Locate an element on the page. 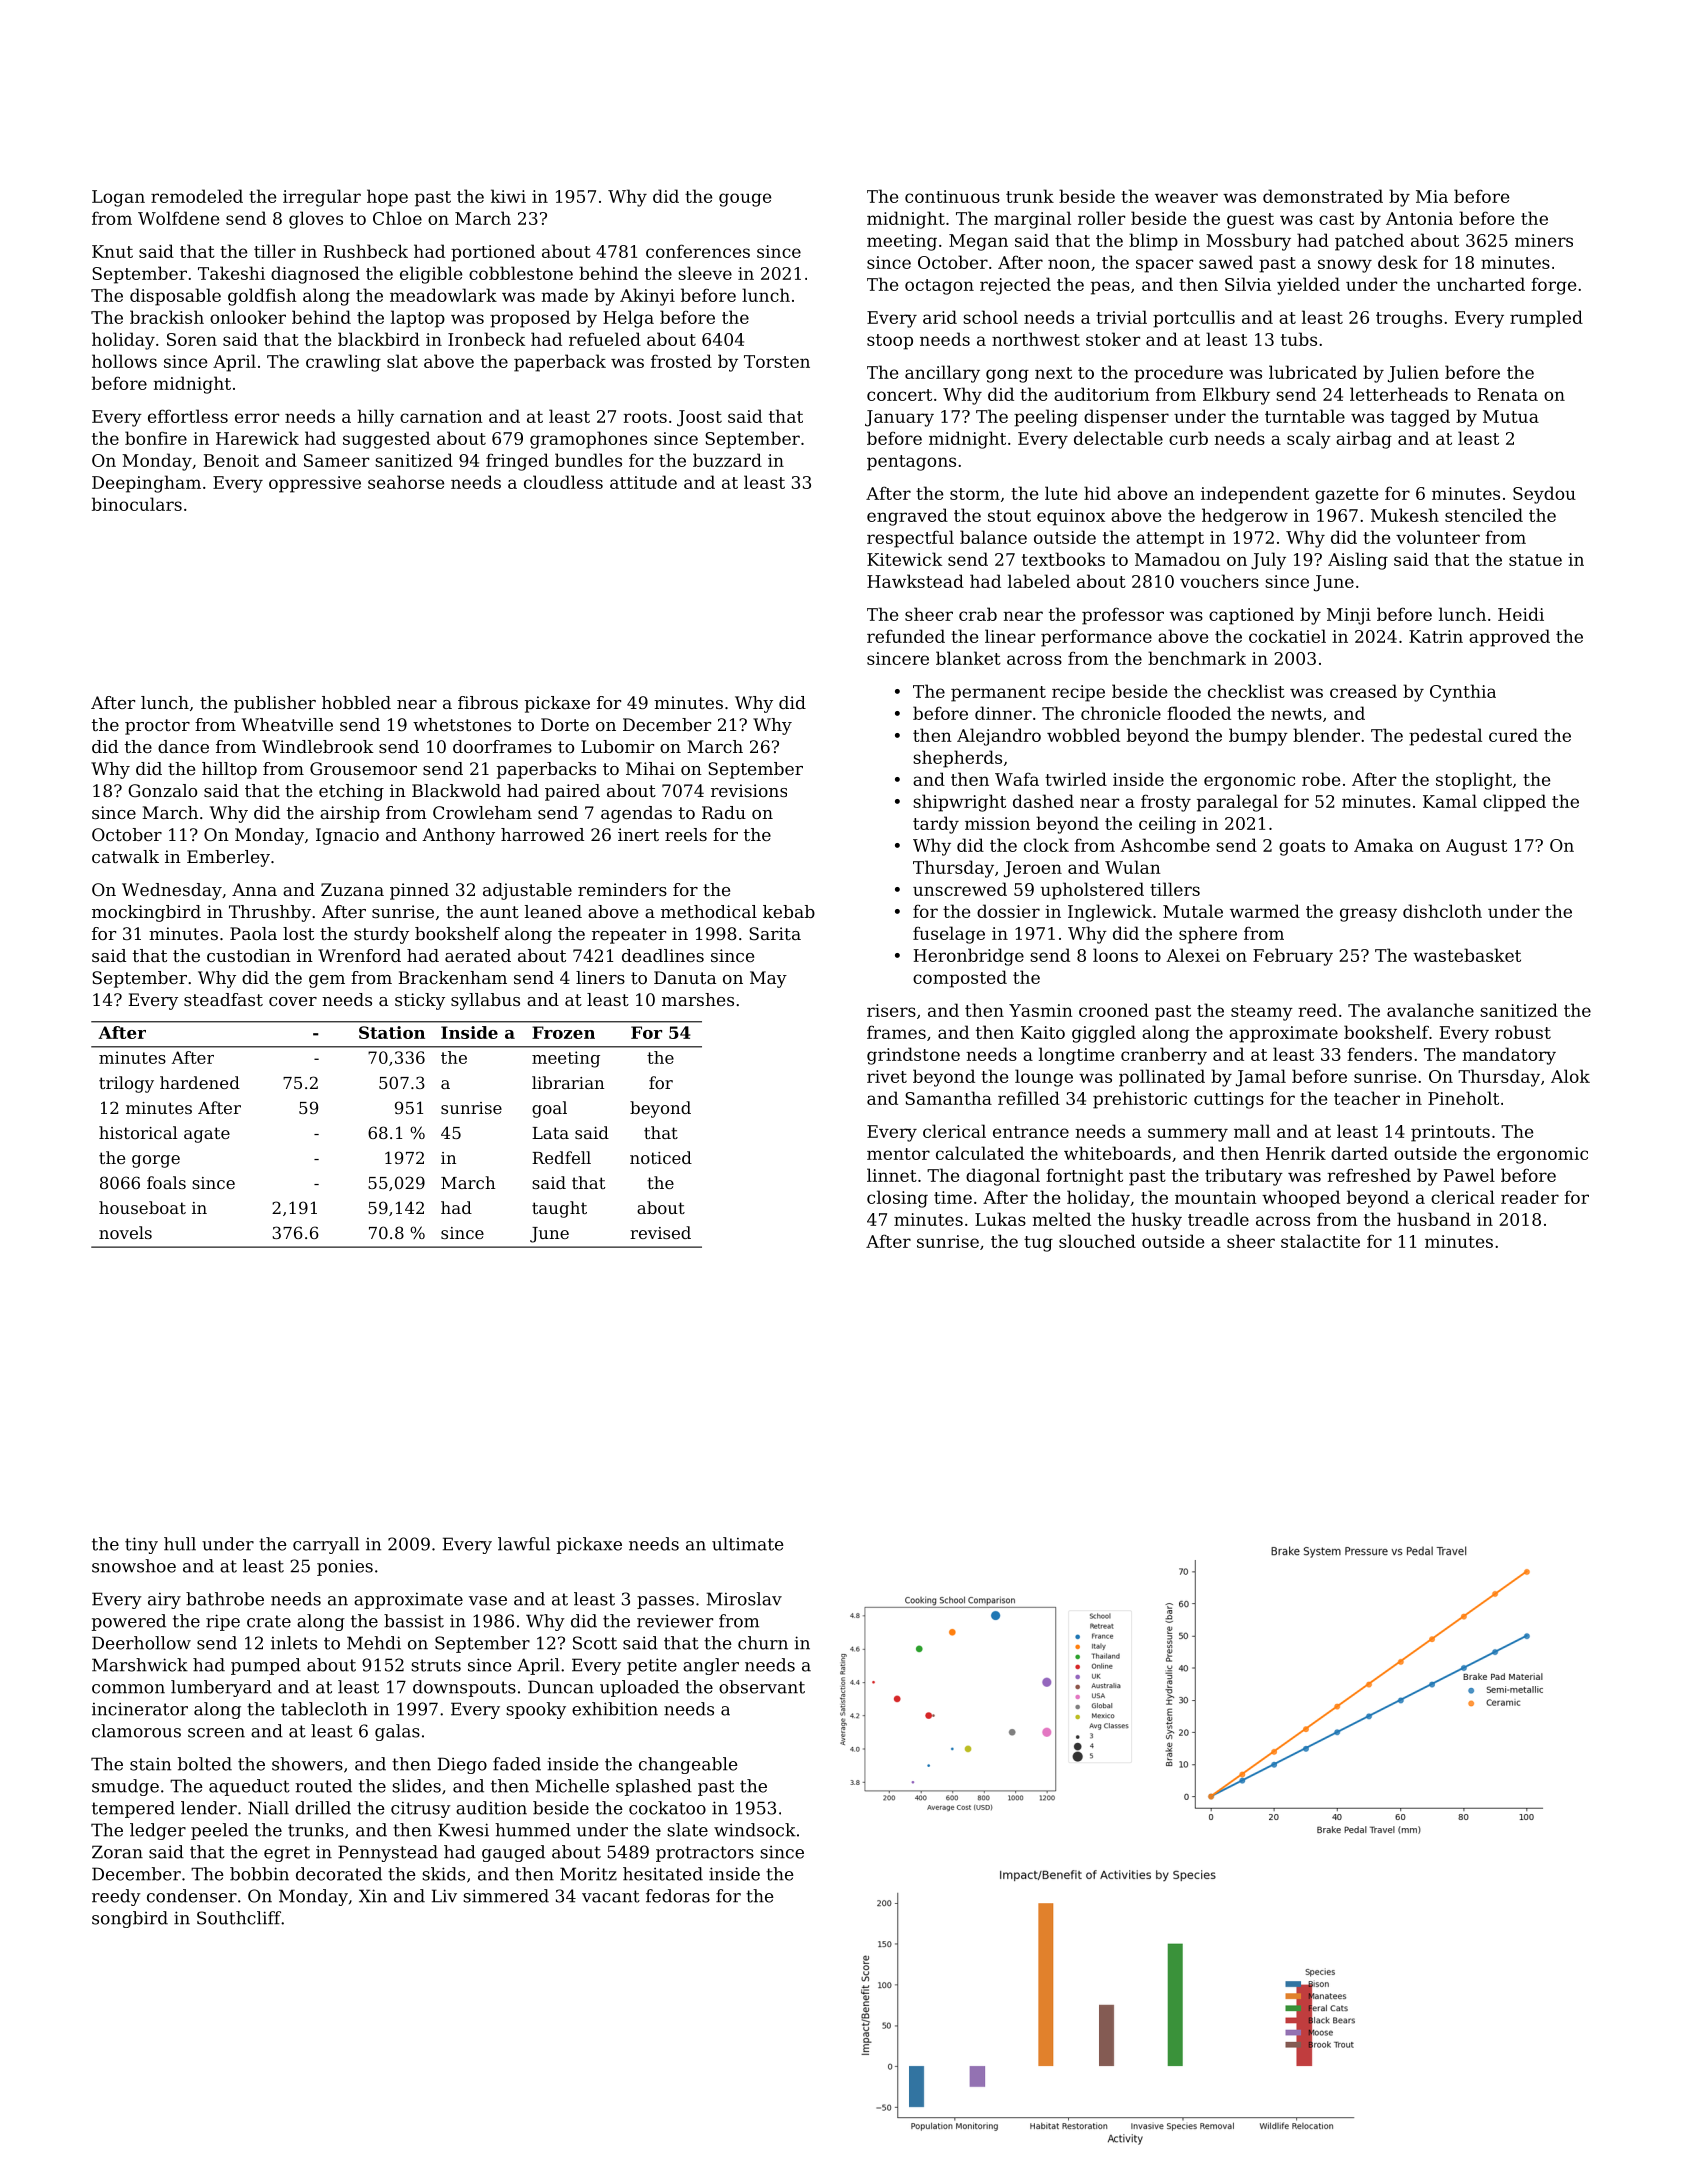  husband is located at coordinates (1434, 1219).
